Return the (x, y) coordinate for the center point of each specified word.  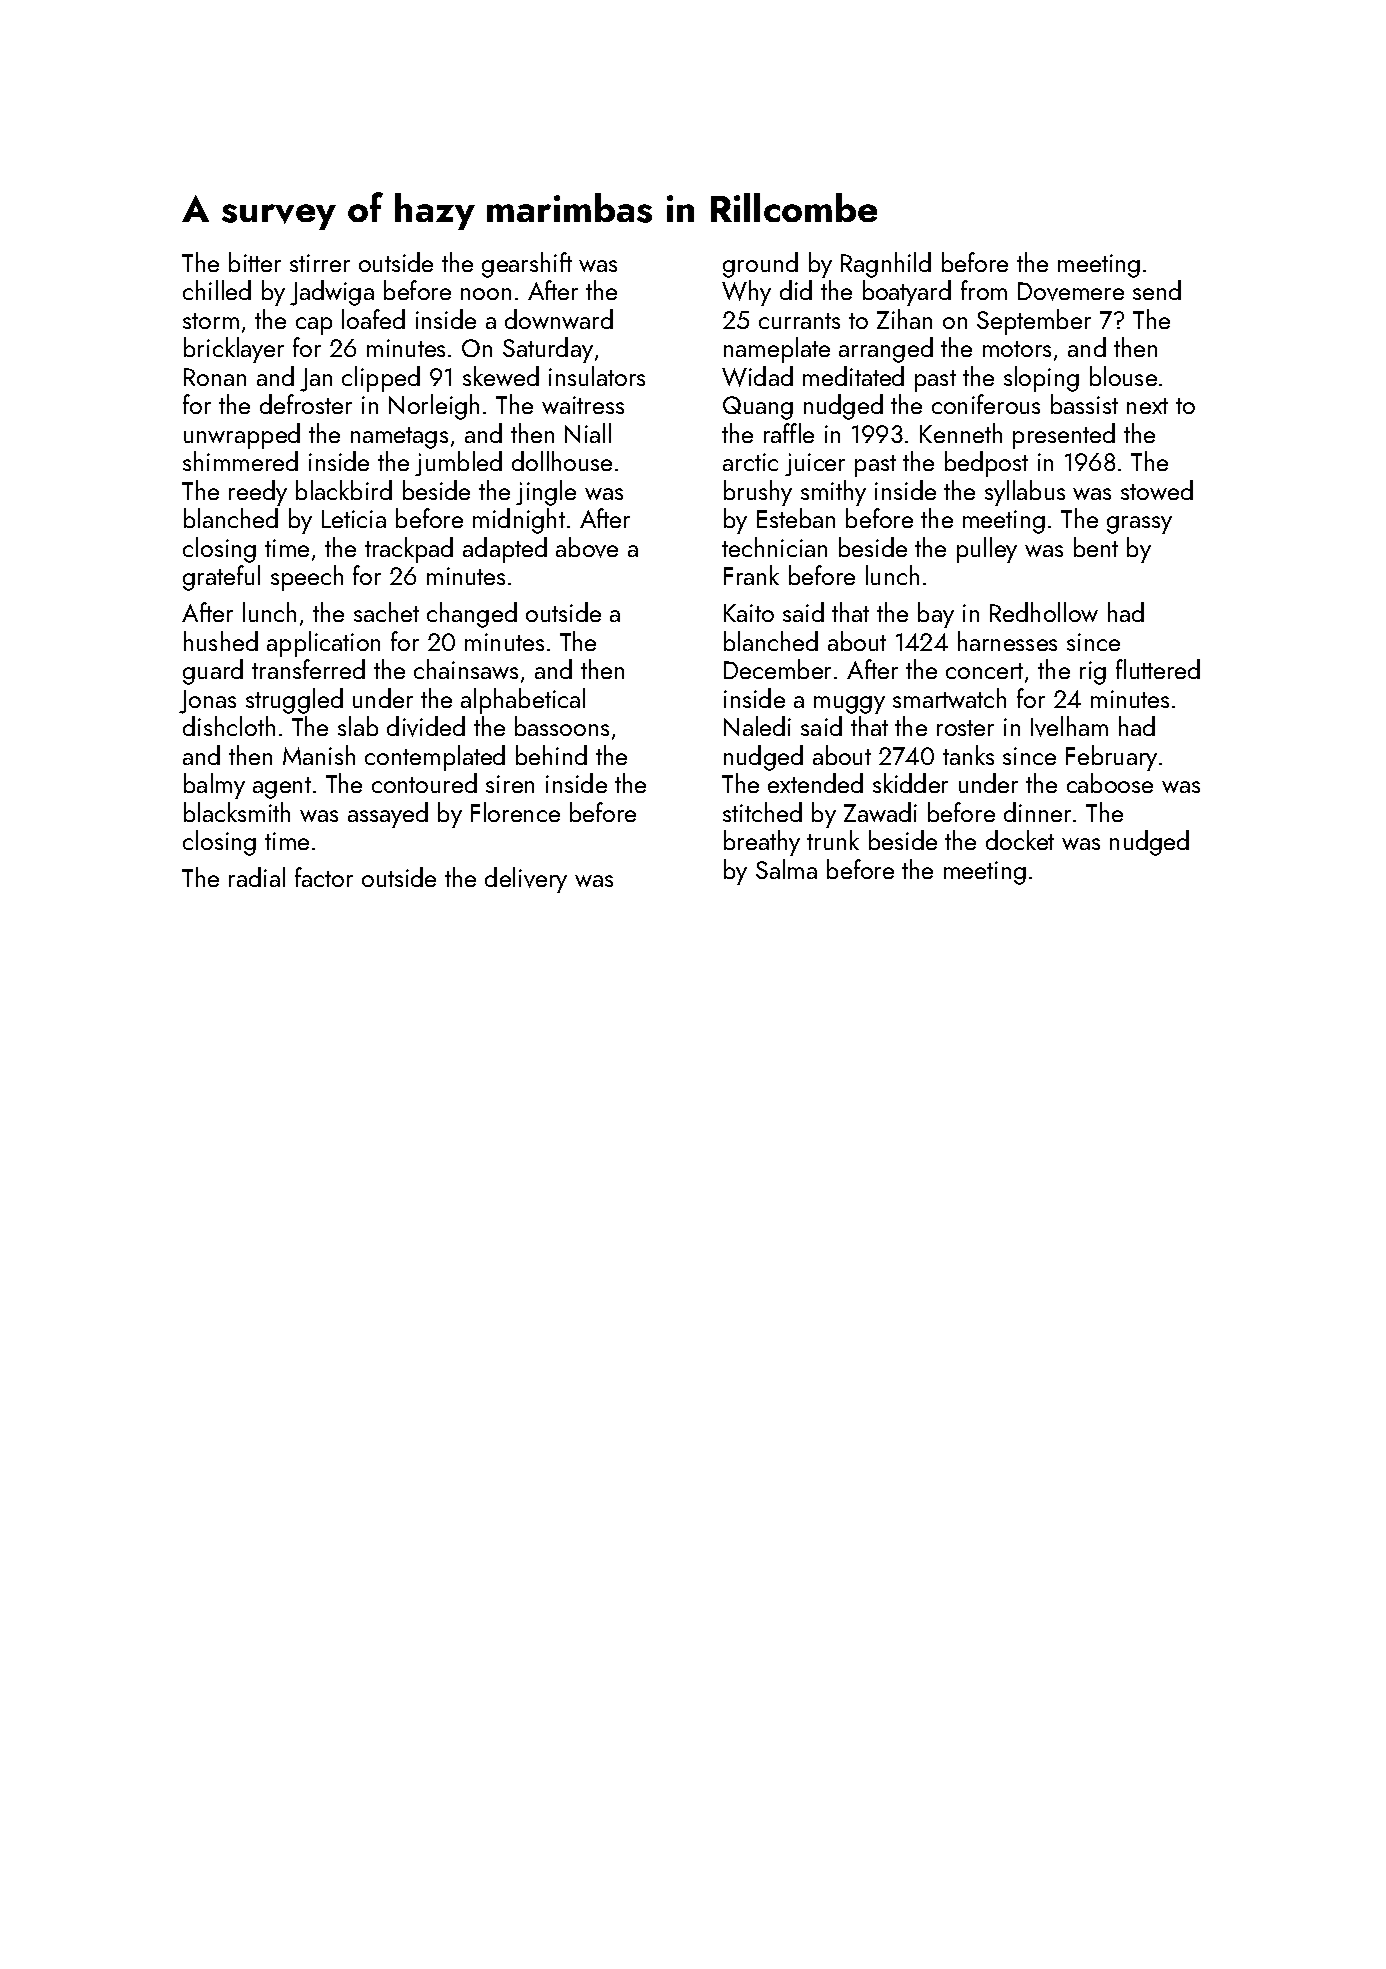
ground (760, 265)
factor (324, 877)
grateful (221, 578)
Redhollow (1044, 612)
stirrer (320, 263)
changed (472, 615)
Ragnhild (886, 265)
